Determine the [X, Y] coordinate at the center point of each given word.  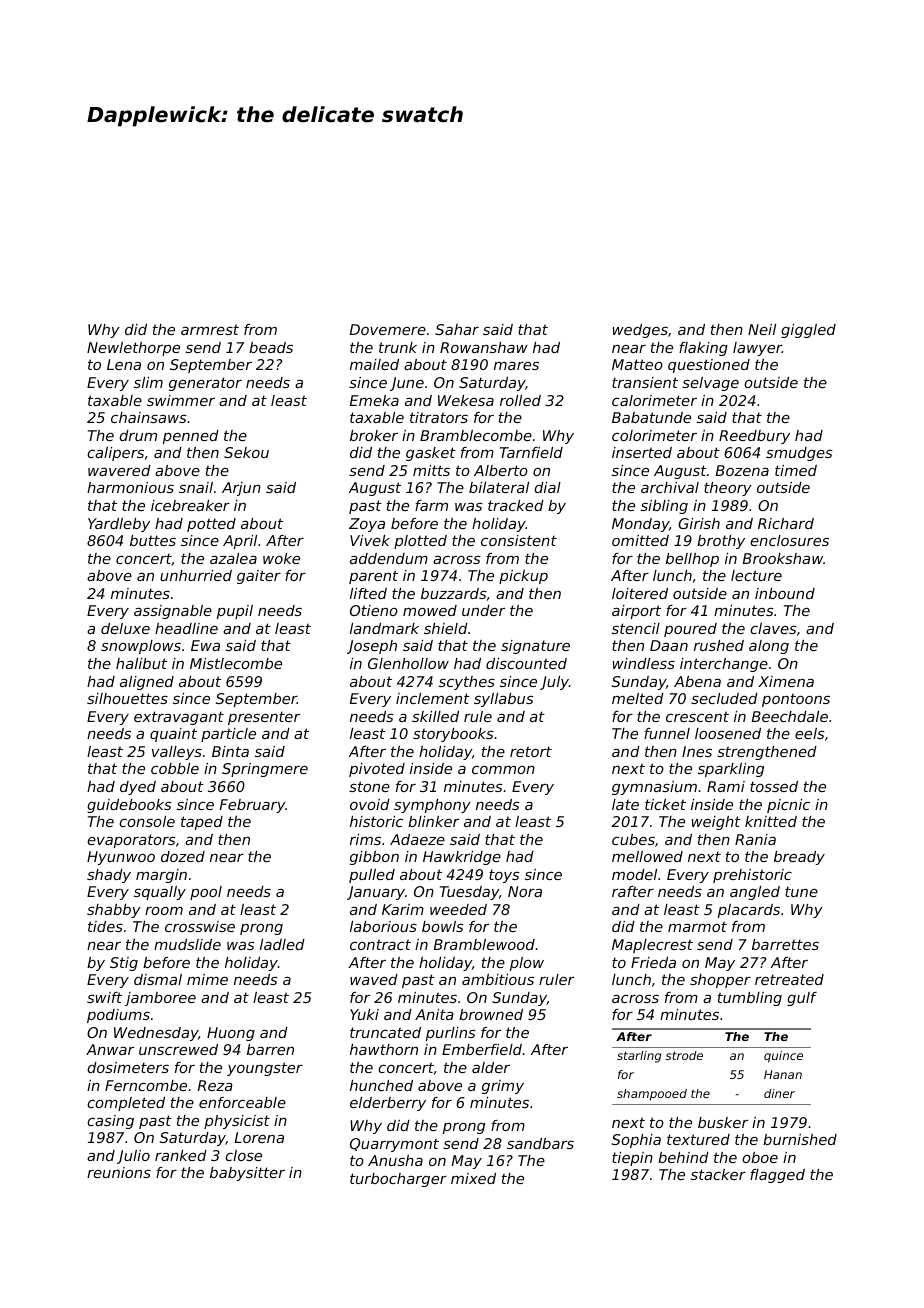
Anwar [110, 1049]
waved [374, 979]
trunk [398, 347]
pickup [523, 577]
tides [105, 926]
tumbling [750, 999]
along [769, 647]
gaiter [259, 577]
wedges [640, 331]
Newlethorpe [133, 349]
